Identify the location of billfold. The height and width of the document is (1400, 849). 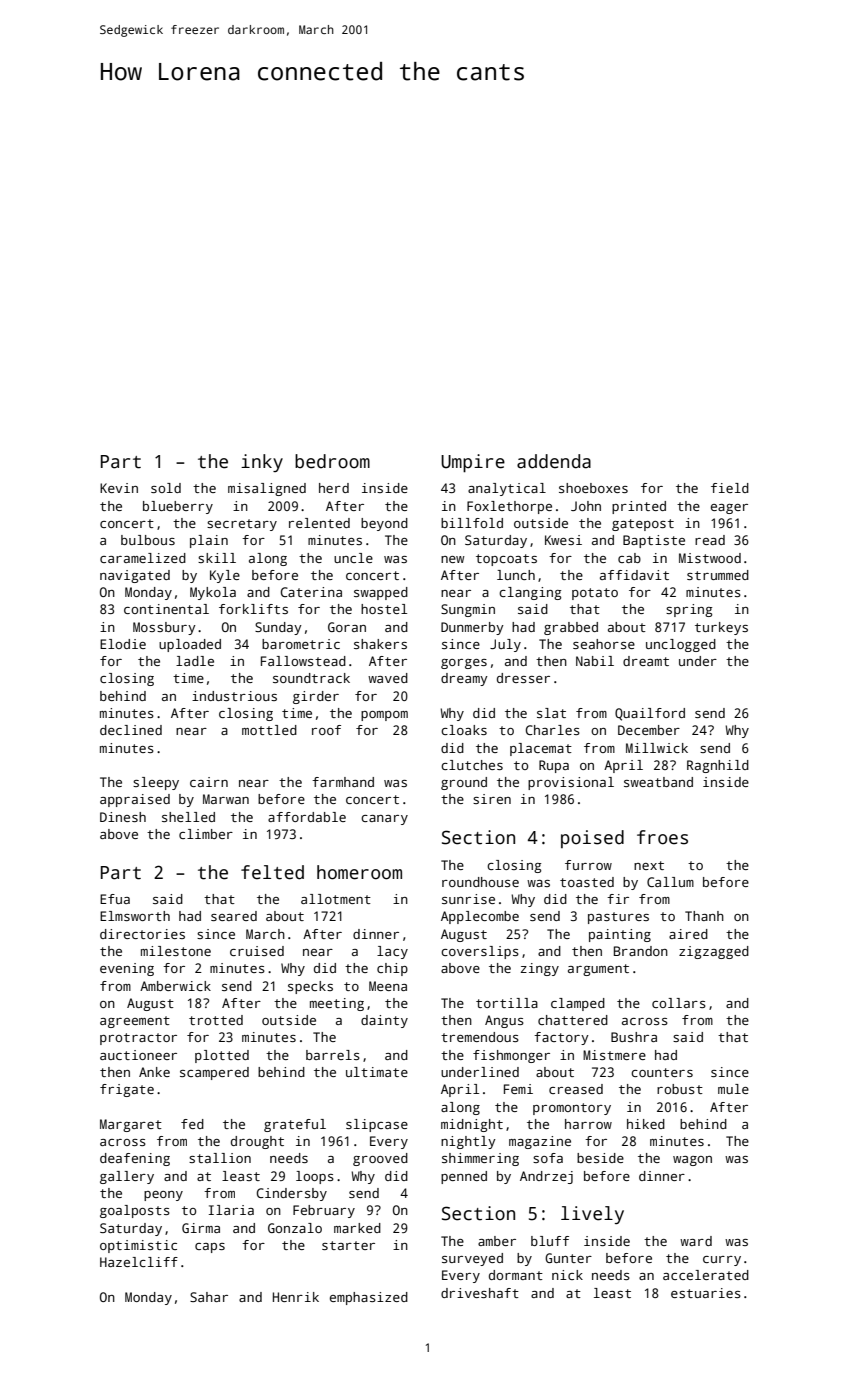
(472, 523).
